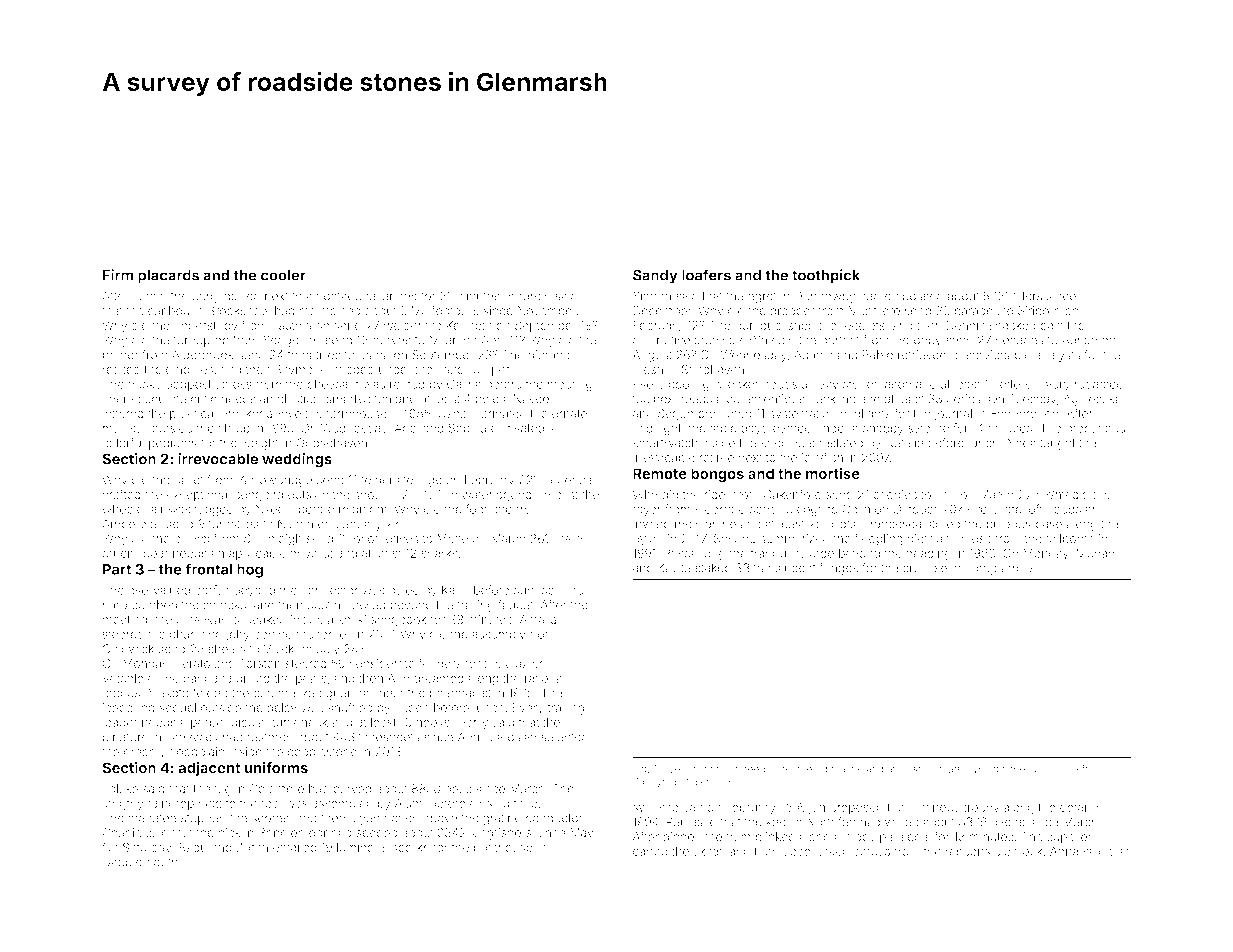 This document has height=952, width=1233. I want to click on Dapplemouth, so click(140, 863).
